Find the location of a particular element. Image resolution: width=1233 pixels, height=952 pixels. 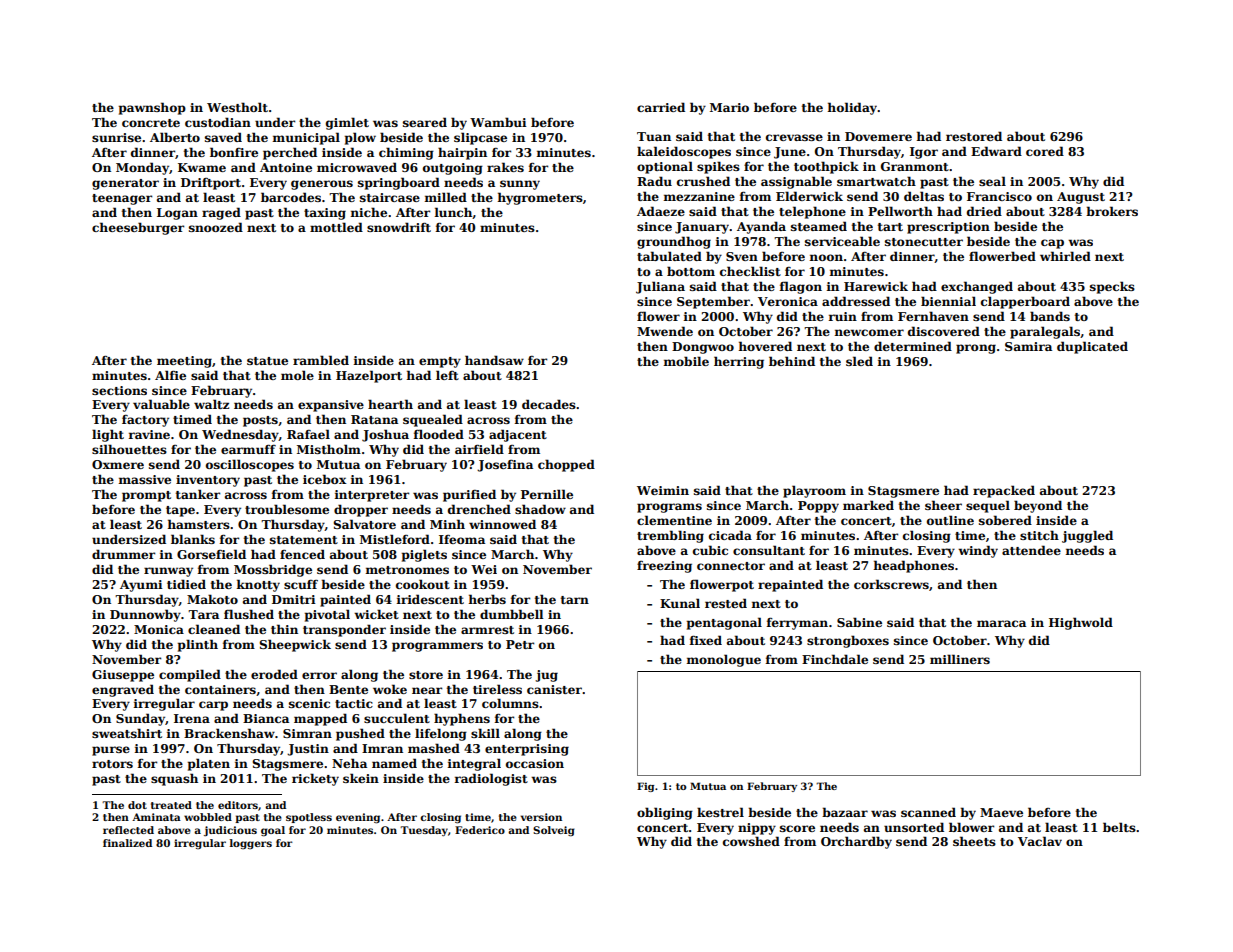

drummer is located at coordinates (123, 554).
